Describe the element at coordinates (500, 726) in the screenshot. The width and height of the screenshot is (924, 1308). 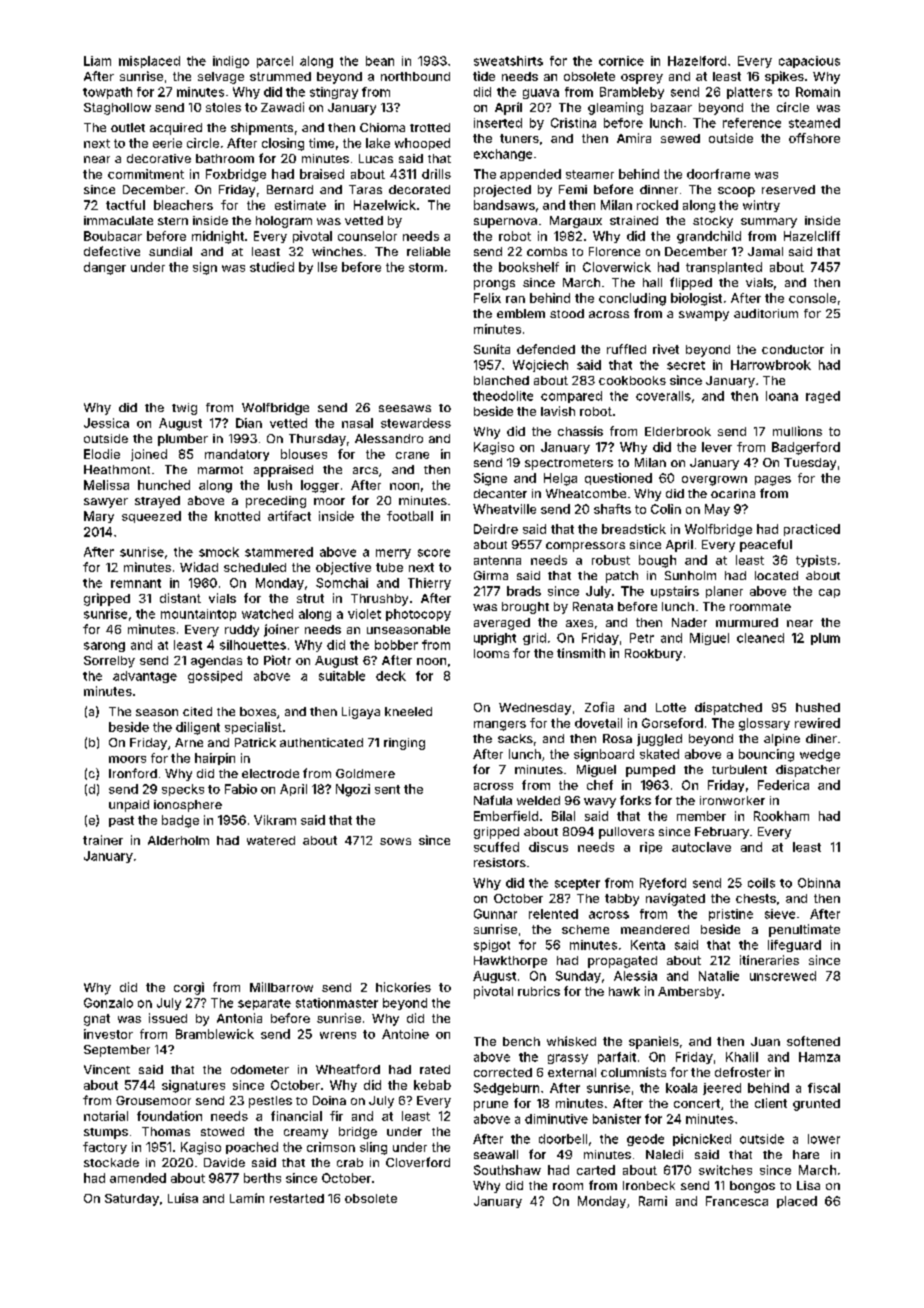
I see `mangers` at that location.
